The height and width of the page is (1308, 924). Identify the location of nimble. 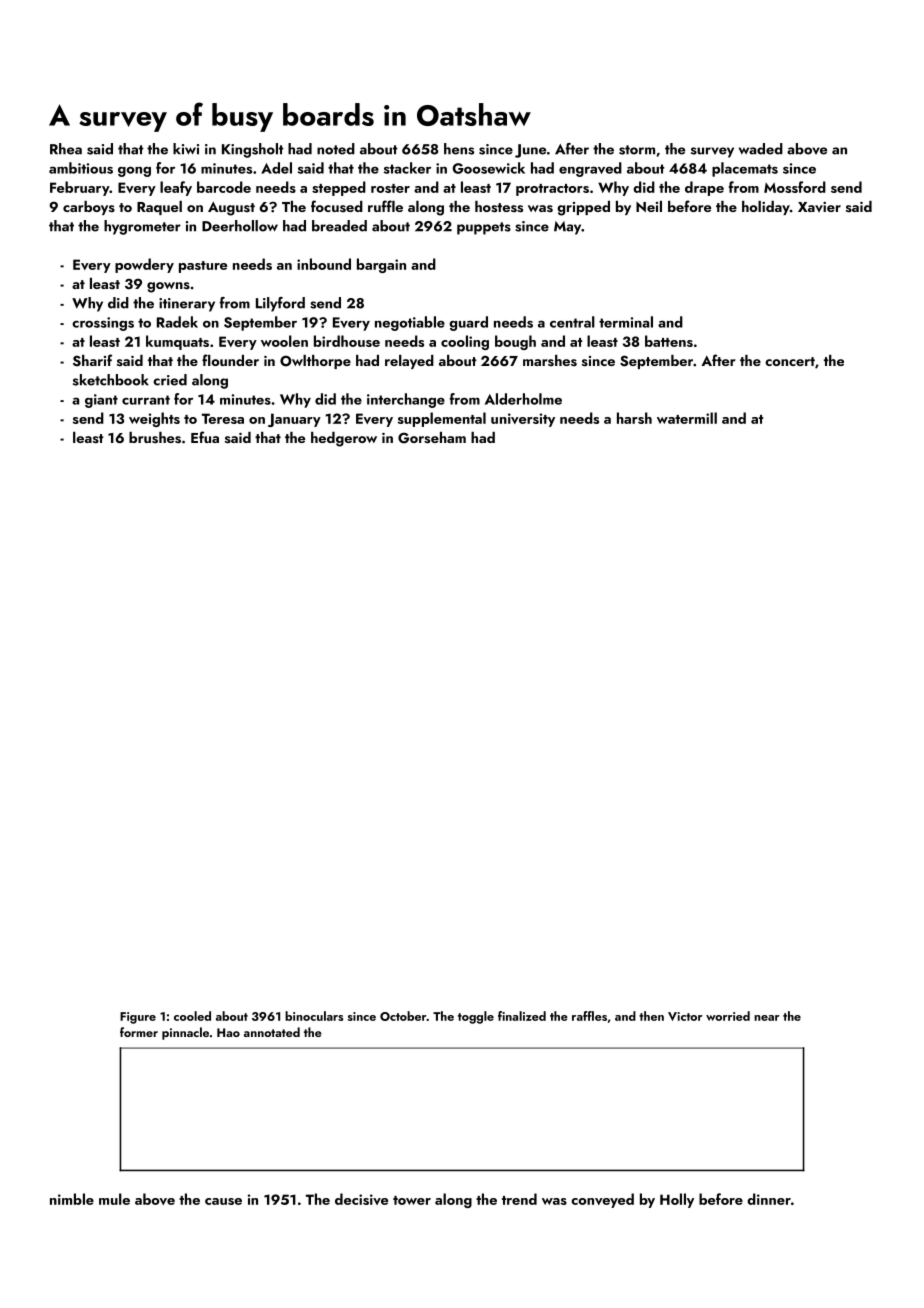
(72, 1199).
